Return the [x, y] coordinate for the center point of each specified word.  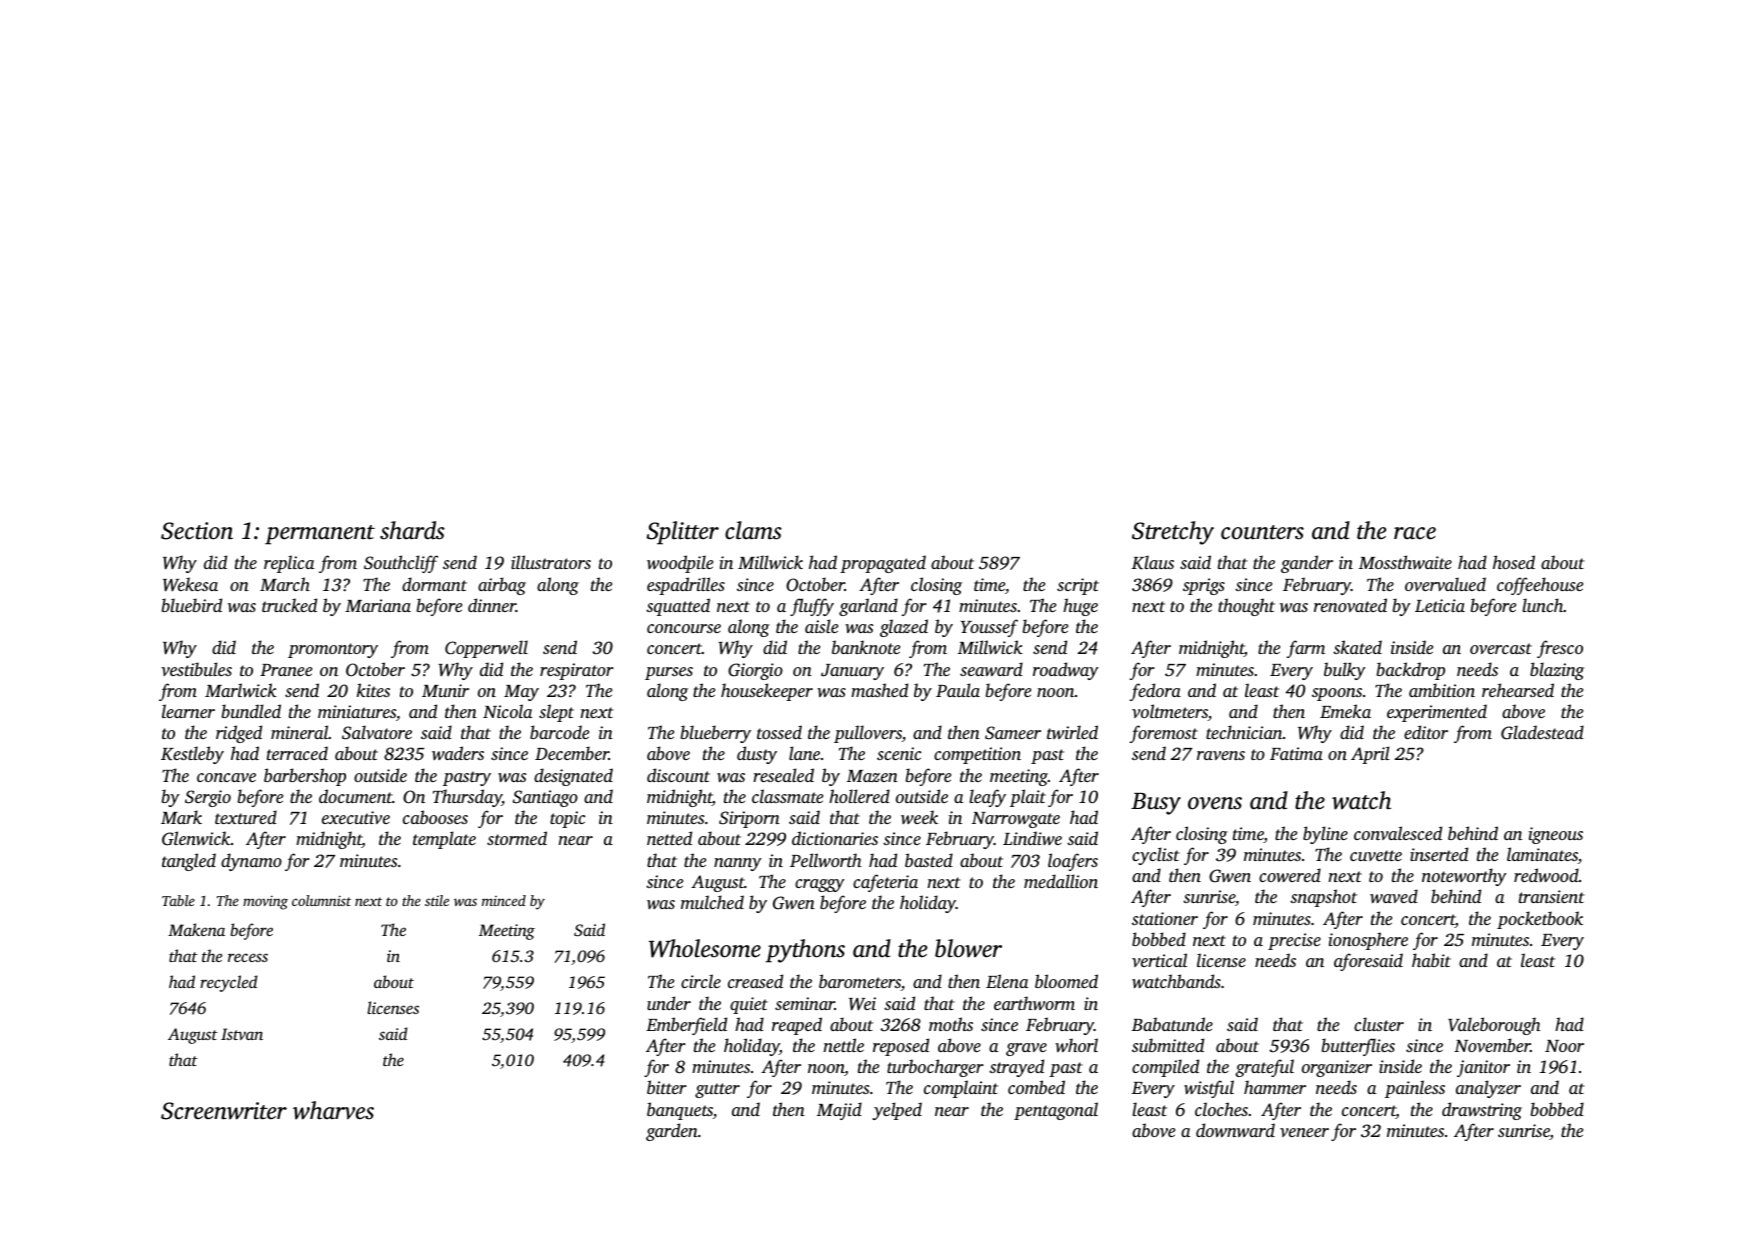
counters [1262, 532]
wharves [333, 1110]
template [444, 840]
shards [412, 530]
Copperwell [486, 649]
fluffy [812, 607]
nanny [738, 864]
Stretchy [1173, 533]
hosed [1514, 562]
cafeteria [885, 883]
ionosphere [1368, 941]
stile [437, 900]
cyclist [1156, 856]
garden [672, 1132]
